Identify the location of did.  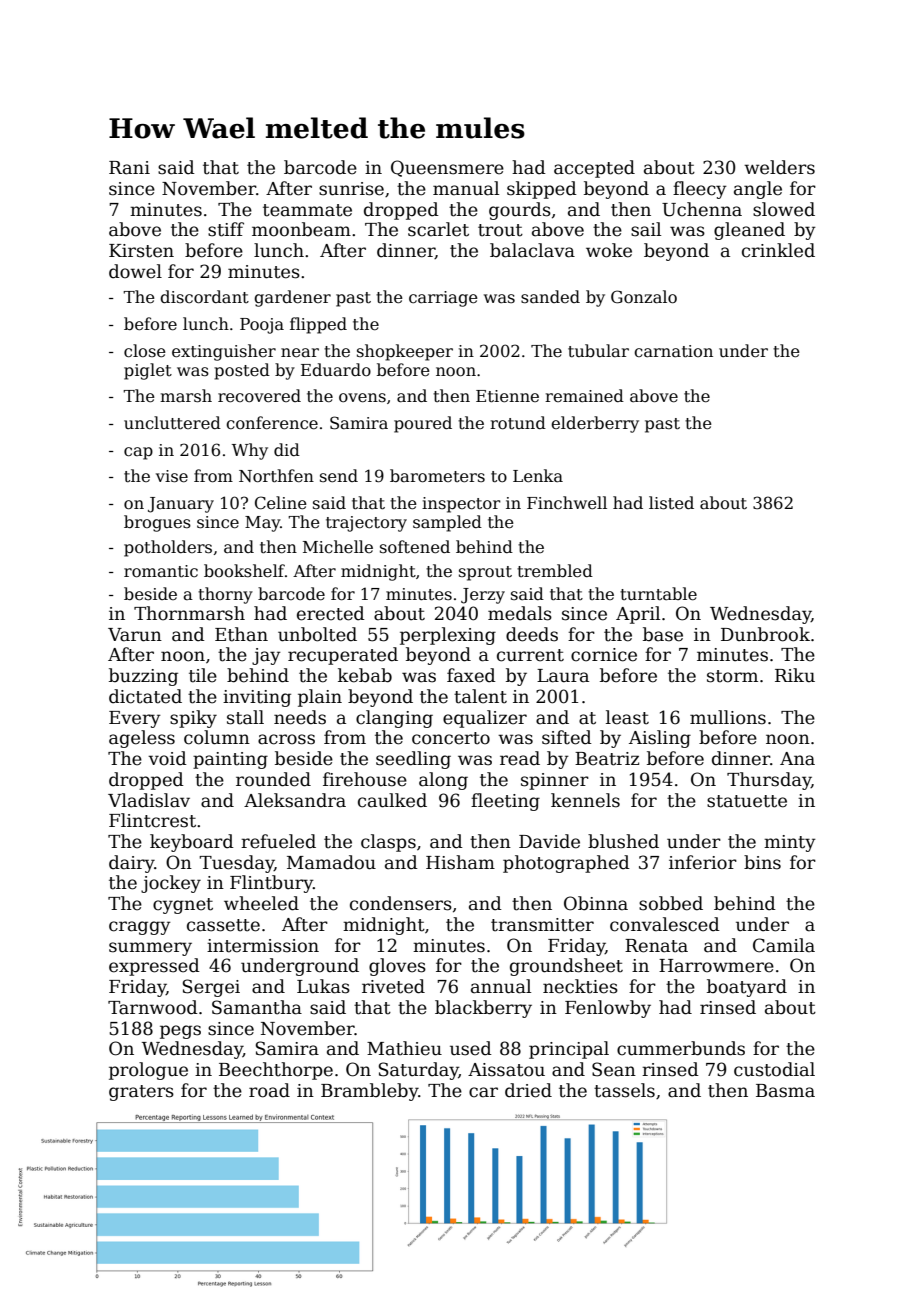
(287, 449).
